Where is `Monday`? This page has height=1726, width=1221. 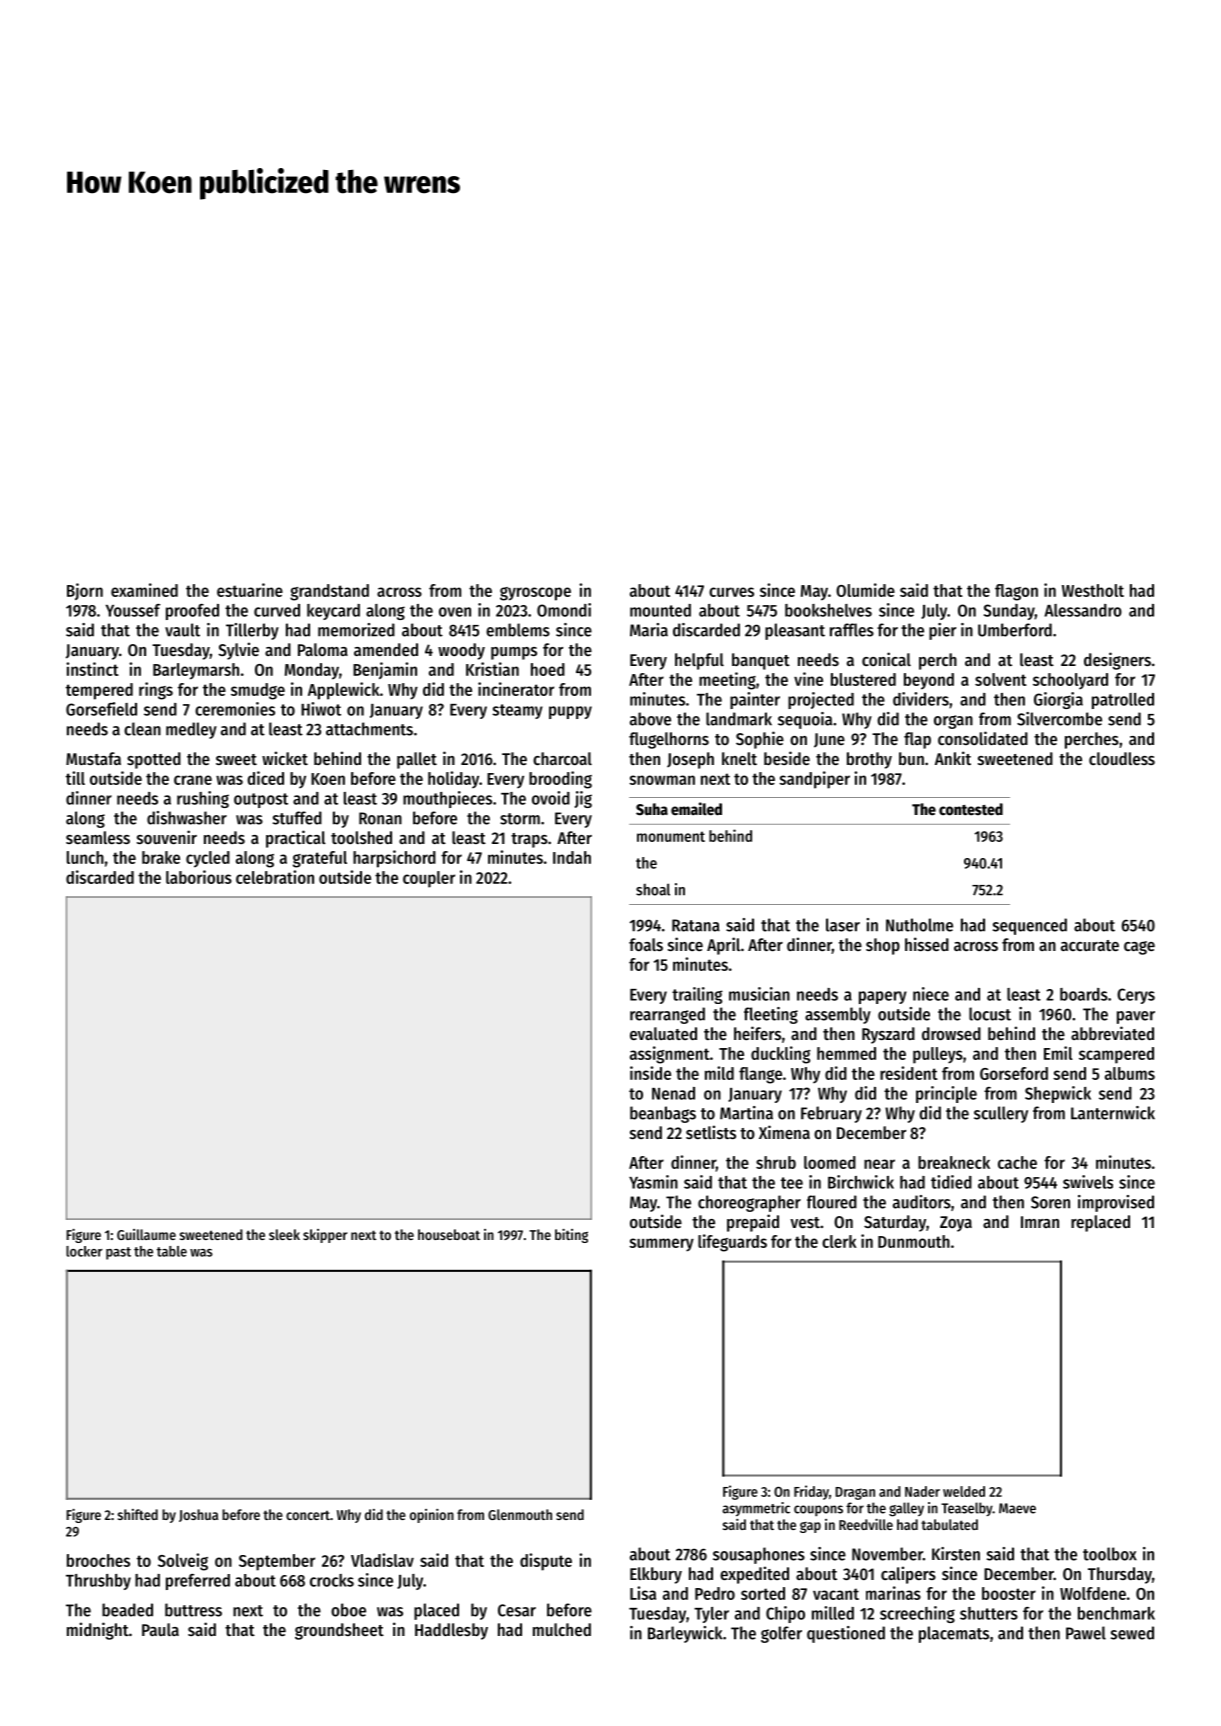 Monday is located at coordinates (312, 671).
